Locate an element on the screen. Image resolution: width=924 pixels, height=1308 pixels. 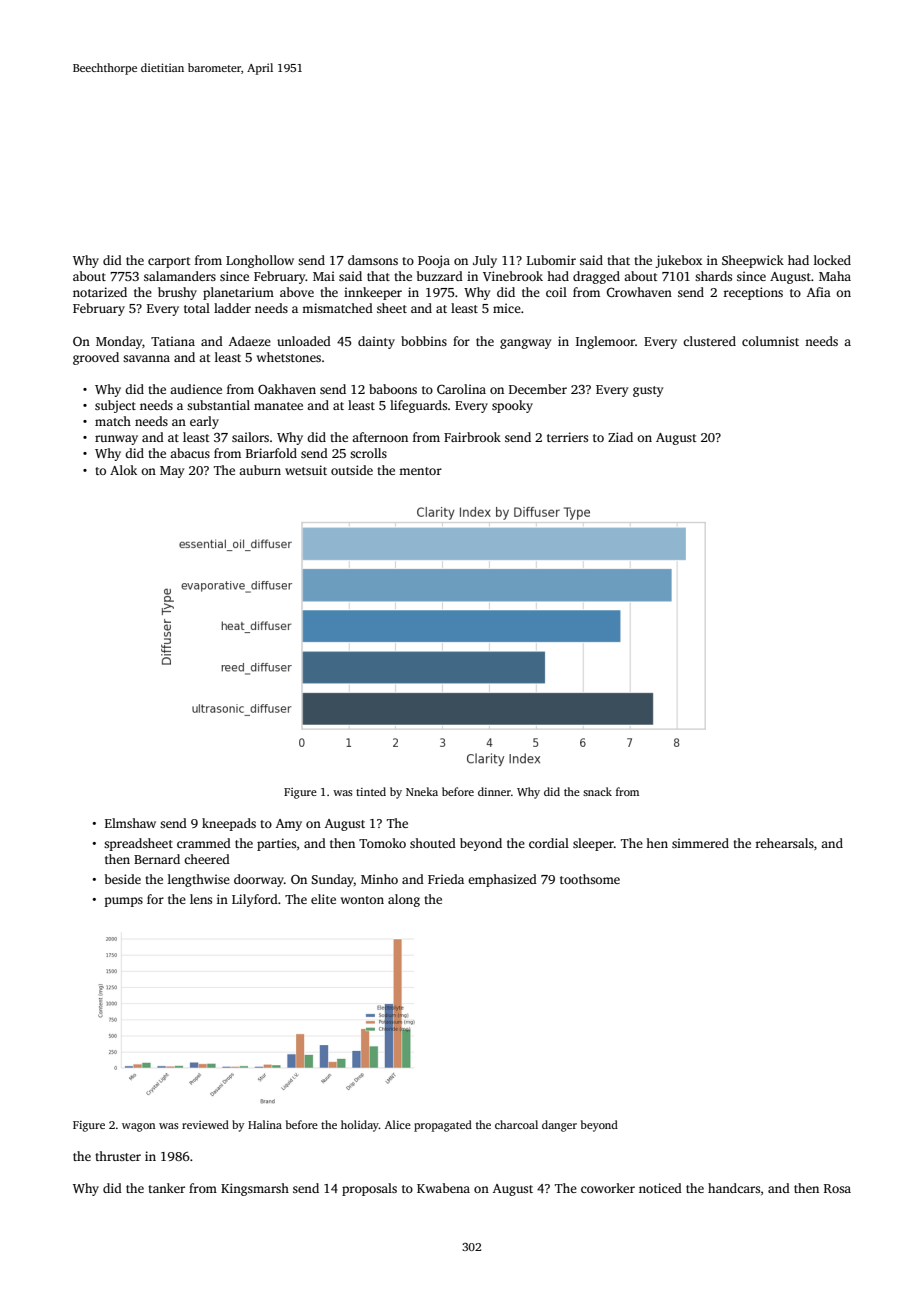
notarized is located at coordinates (100, 292).
